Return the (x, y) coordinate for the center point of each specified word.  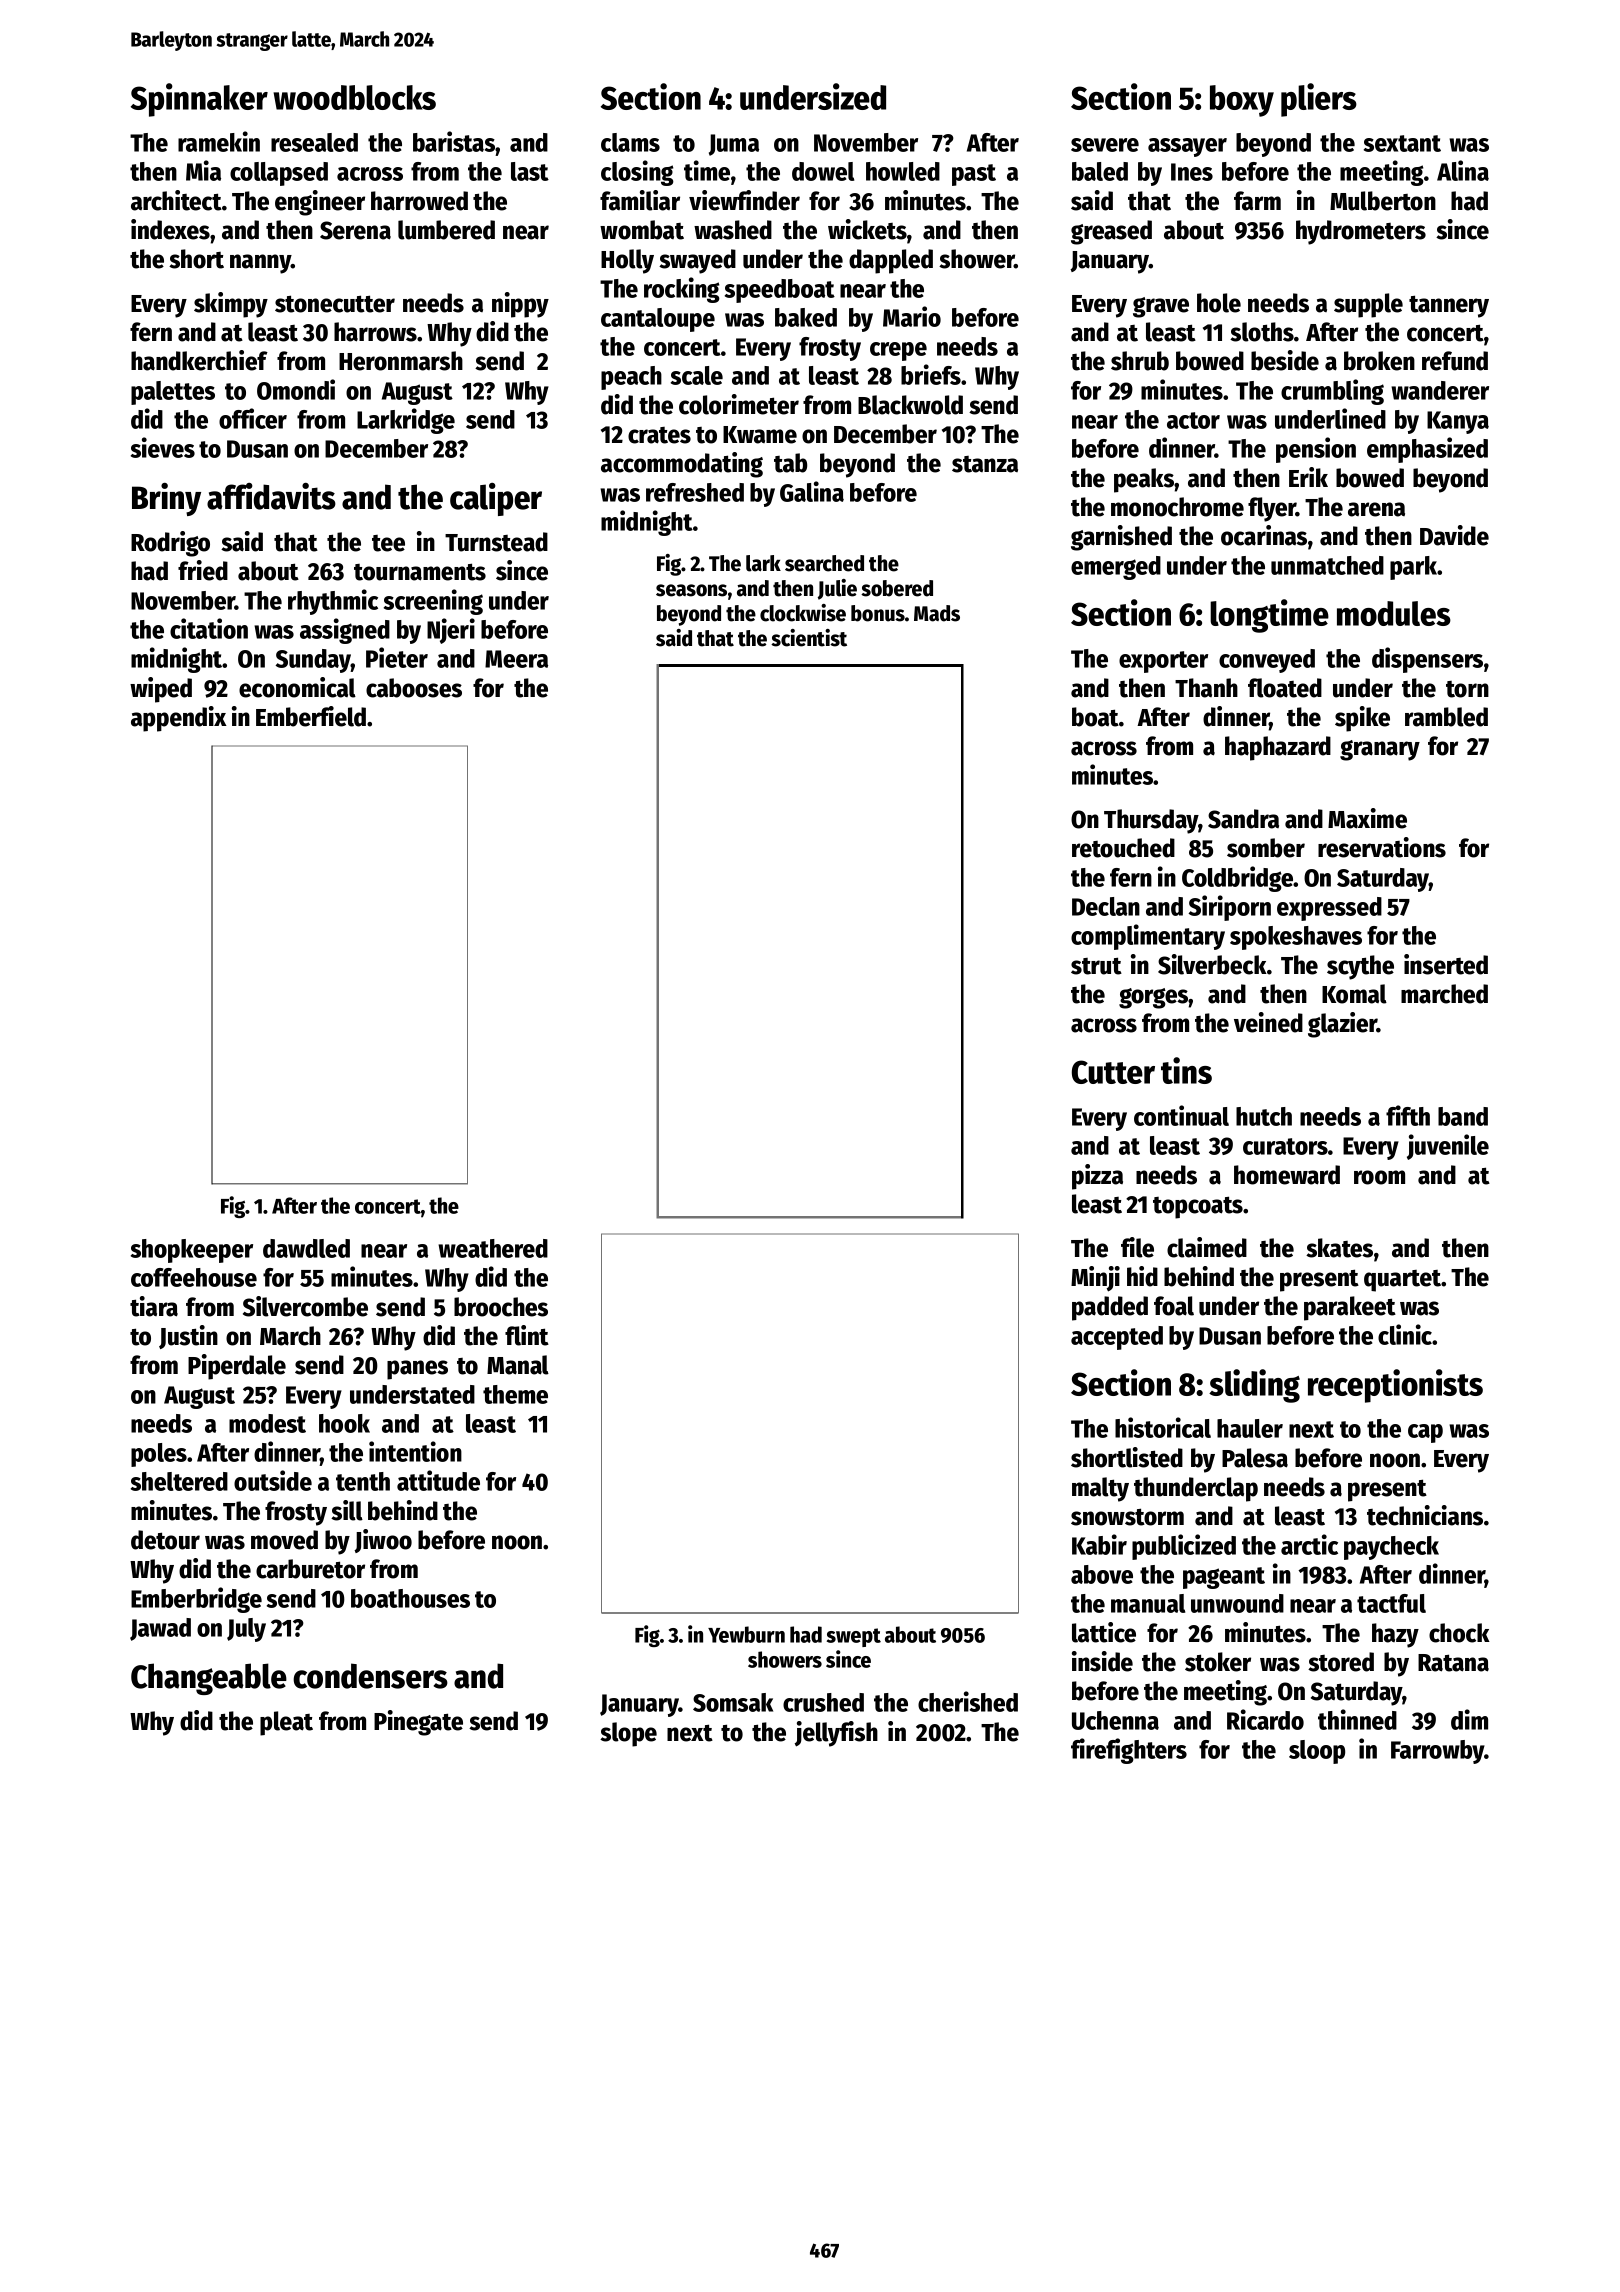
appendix (179, 719)
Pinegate (418, 1723)
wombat (642, 230)
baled (1100, 171)
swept (854, 1637)
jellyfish (836, 1734)
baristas (454, 141)
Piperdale (237, 1367)
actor (1193, 420)
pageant (1224, 1578)
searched (824, 563)
